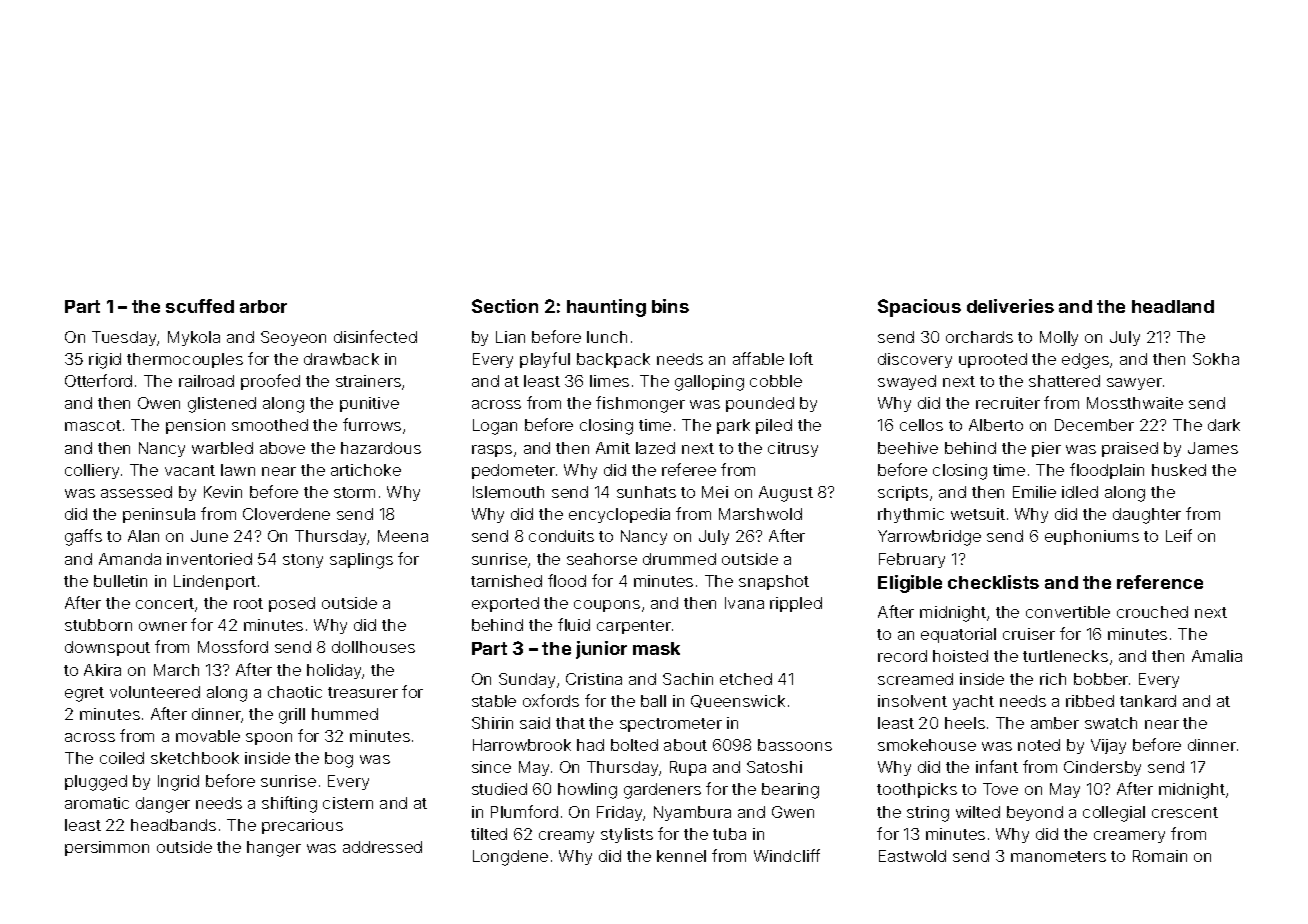 The width and height of the image is (1308, 924). I want to click on Mossford, so click(233, 646).
